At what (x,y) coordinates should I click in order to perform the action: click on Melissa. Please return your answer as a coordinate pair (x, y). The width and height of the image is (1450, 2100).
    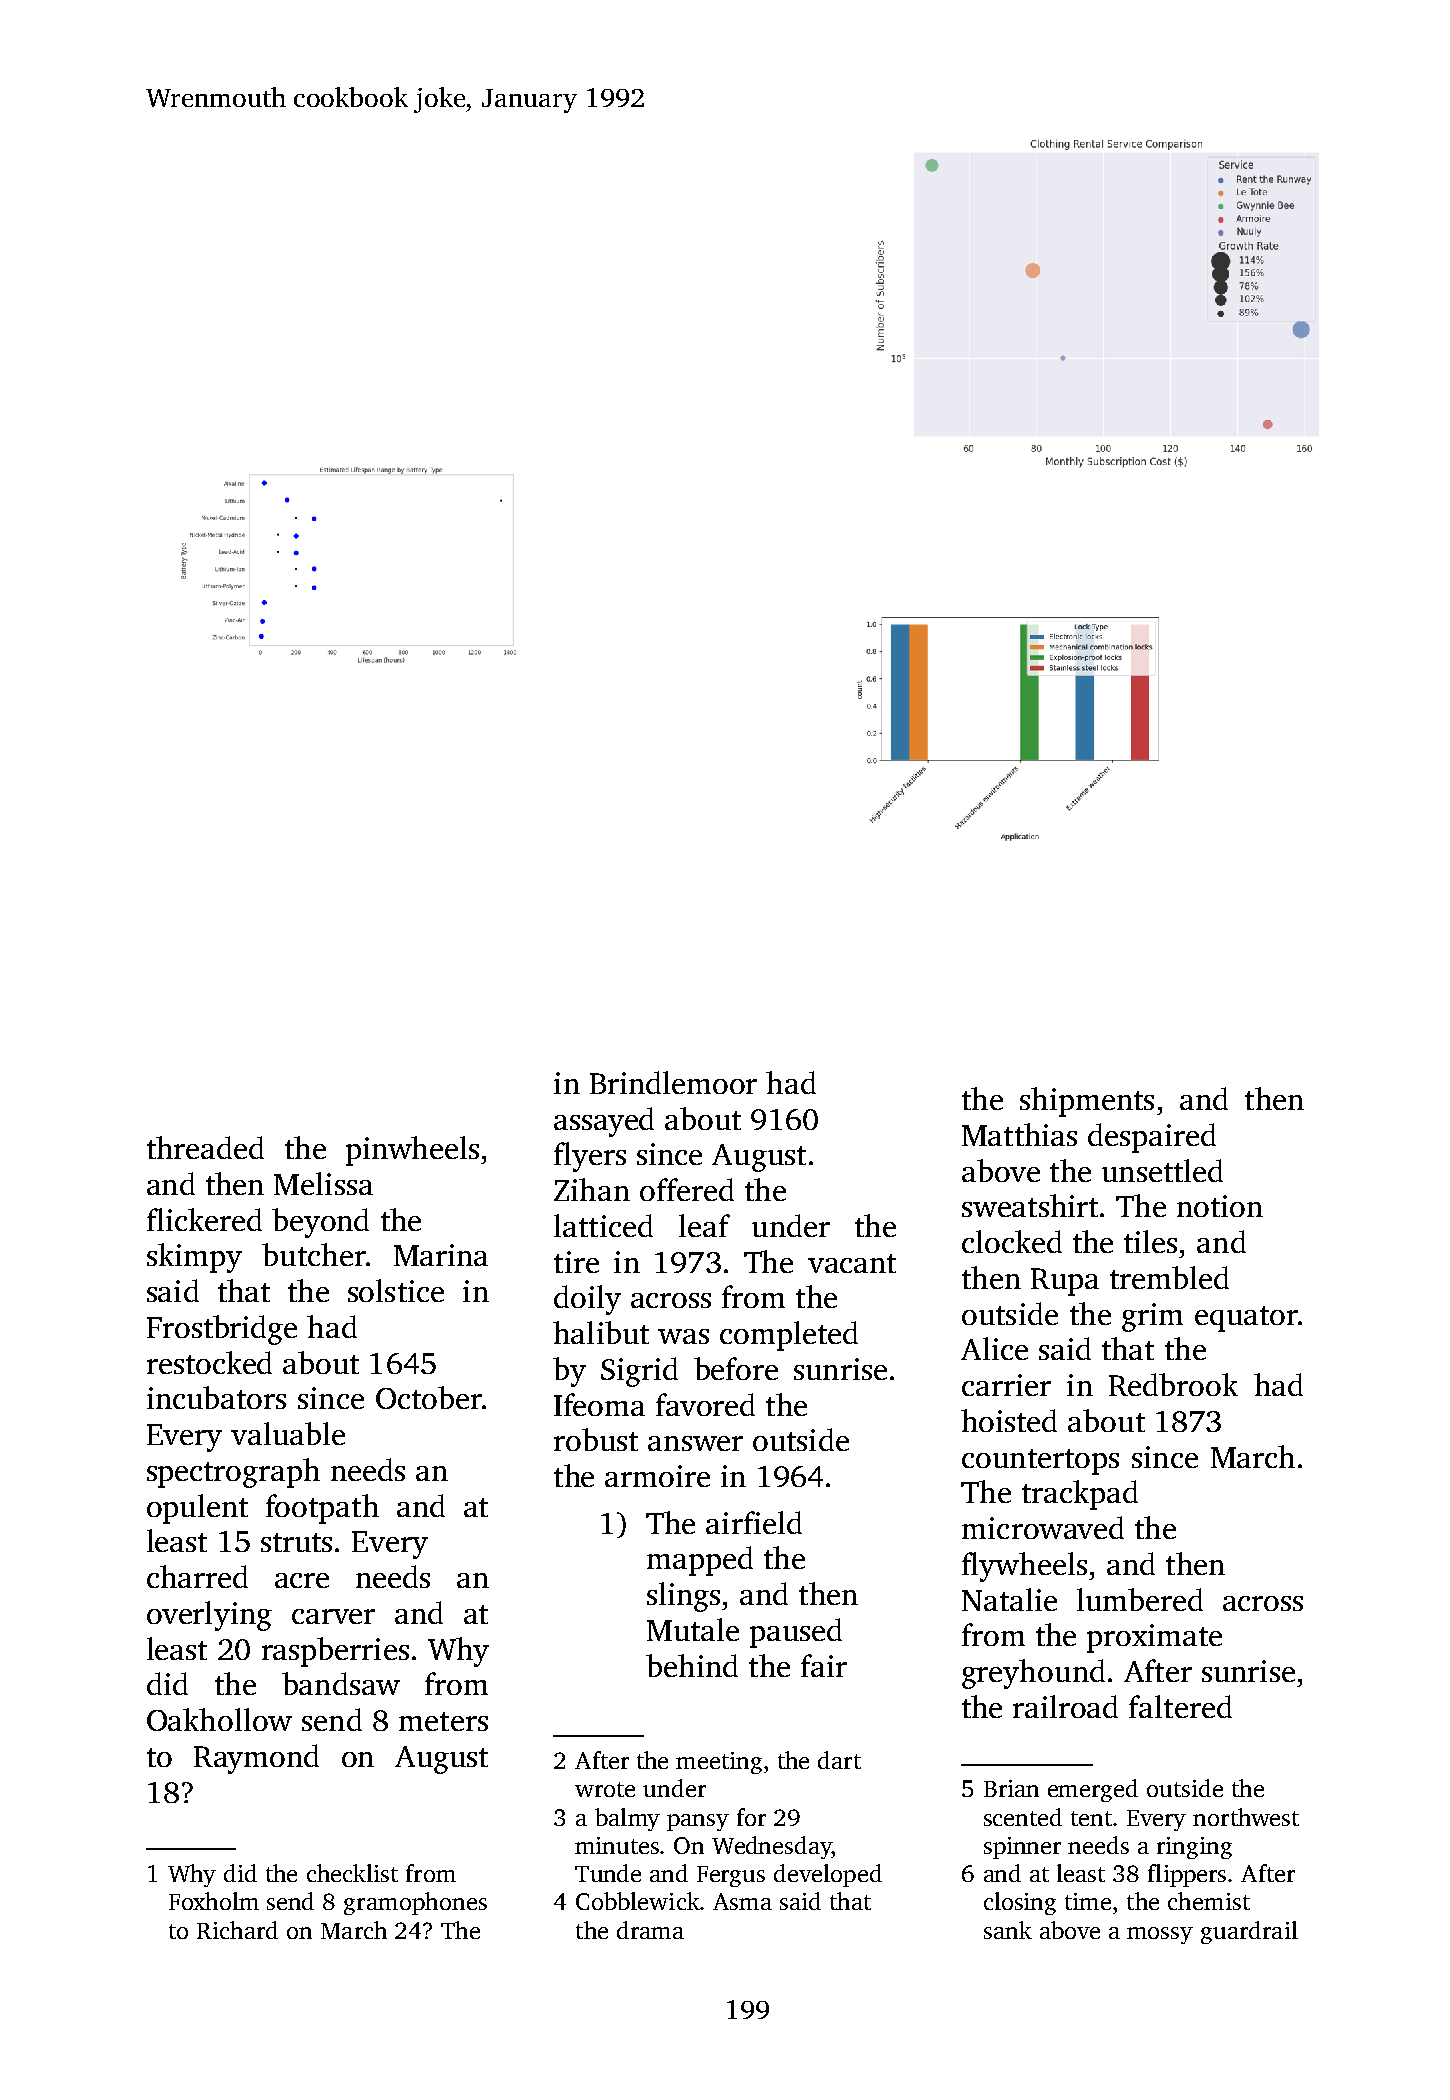
    Looking at the image, I should click on (323, 1183).
